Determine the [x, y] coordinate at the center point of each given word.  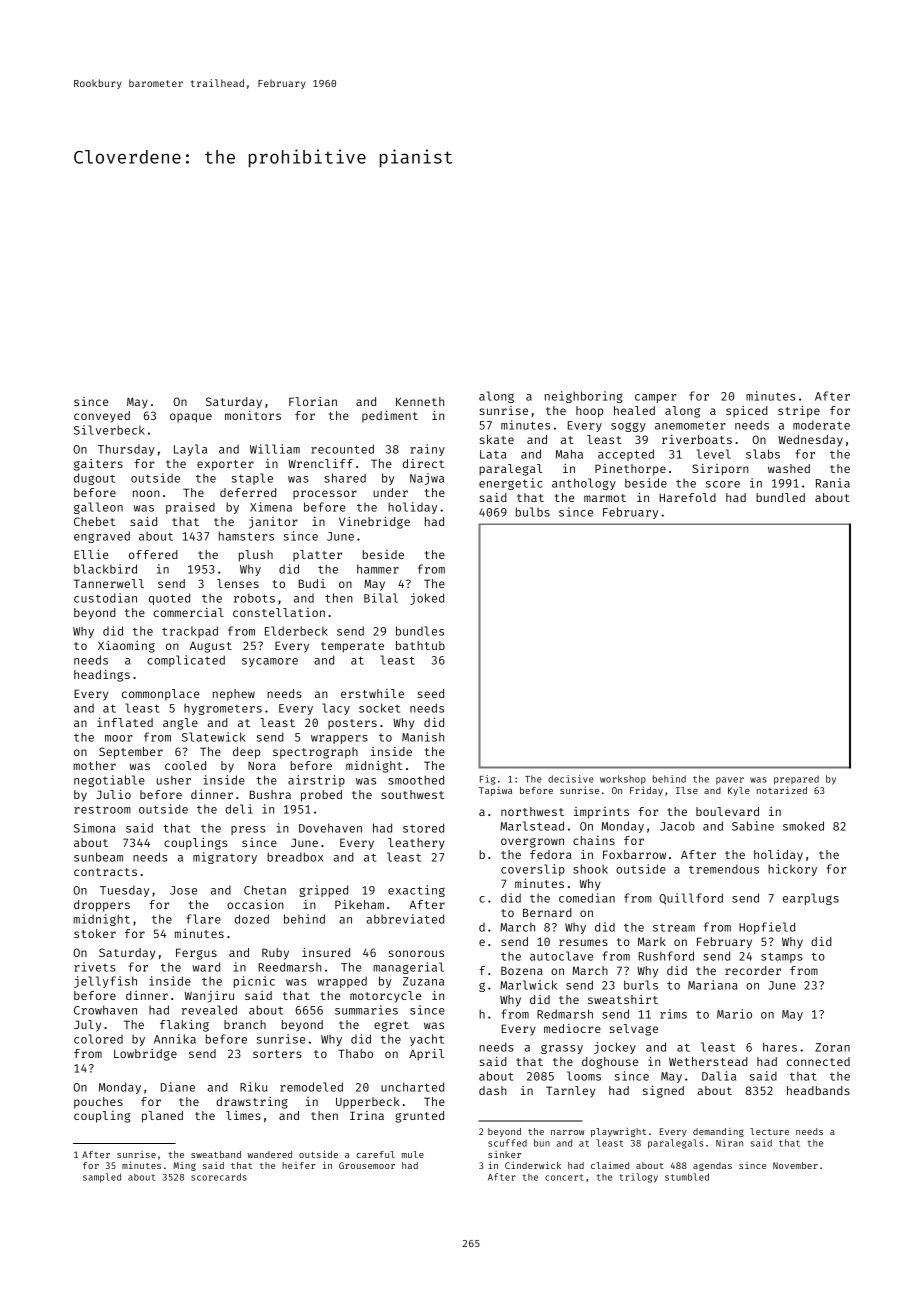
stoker [95, 933]
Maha [569, 454]
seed [430, 693]
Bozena [522, 970]
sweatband [216, 1154]
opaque [191, 418]
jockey [615, 1048]
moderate [821, 425]
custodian [105, 598]
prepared [796, 780]
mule [413, 1154]
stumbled [687, 1177]
